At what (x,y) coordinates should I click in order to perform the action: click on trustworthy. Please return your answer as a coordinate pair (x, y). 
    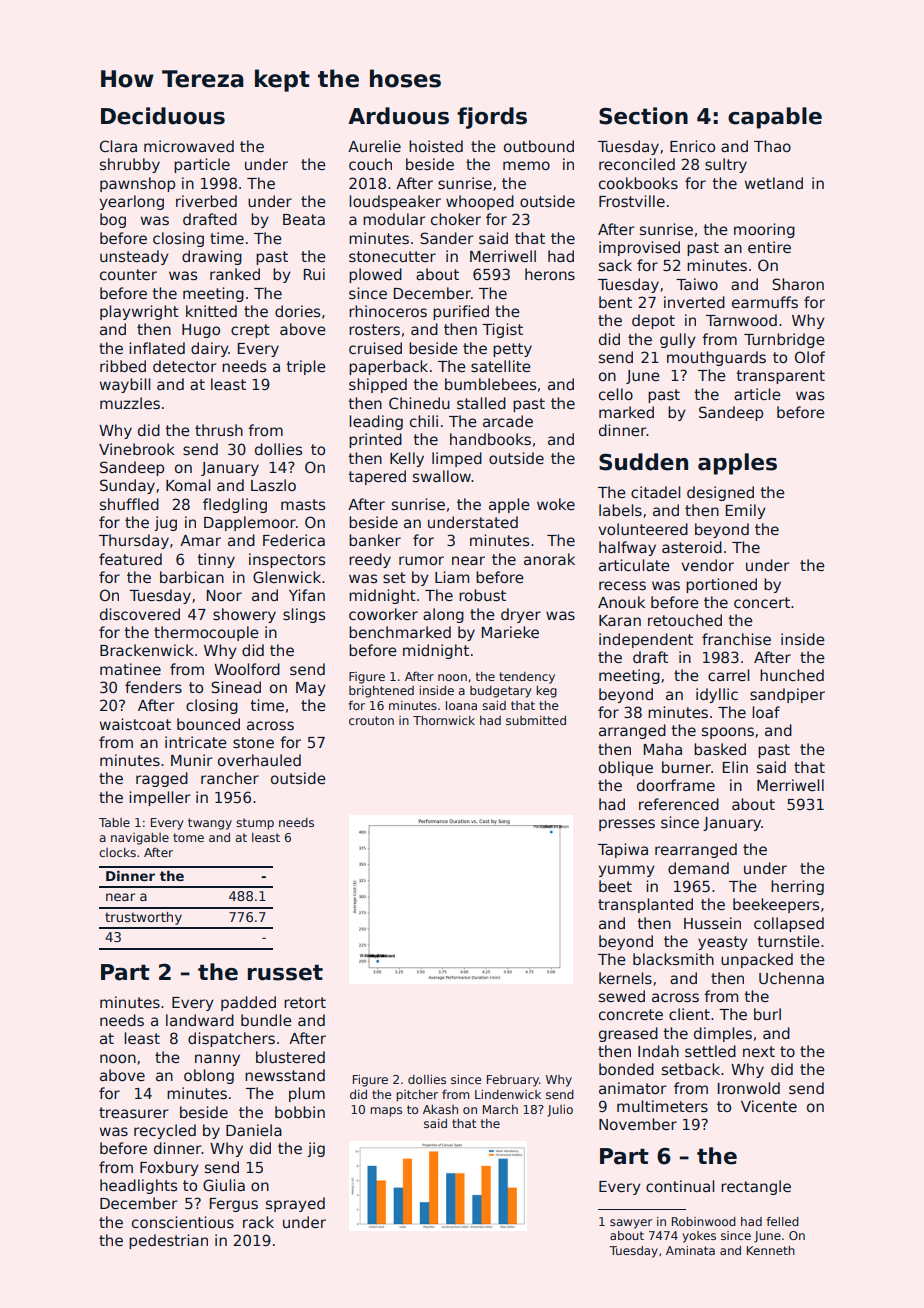
    Looking at the image, I should click on (143, 918).
